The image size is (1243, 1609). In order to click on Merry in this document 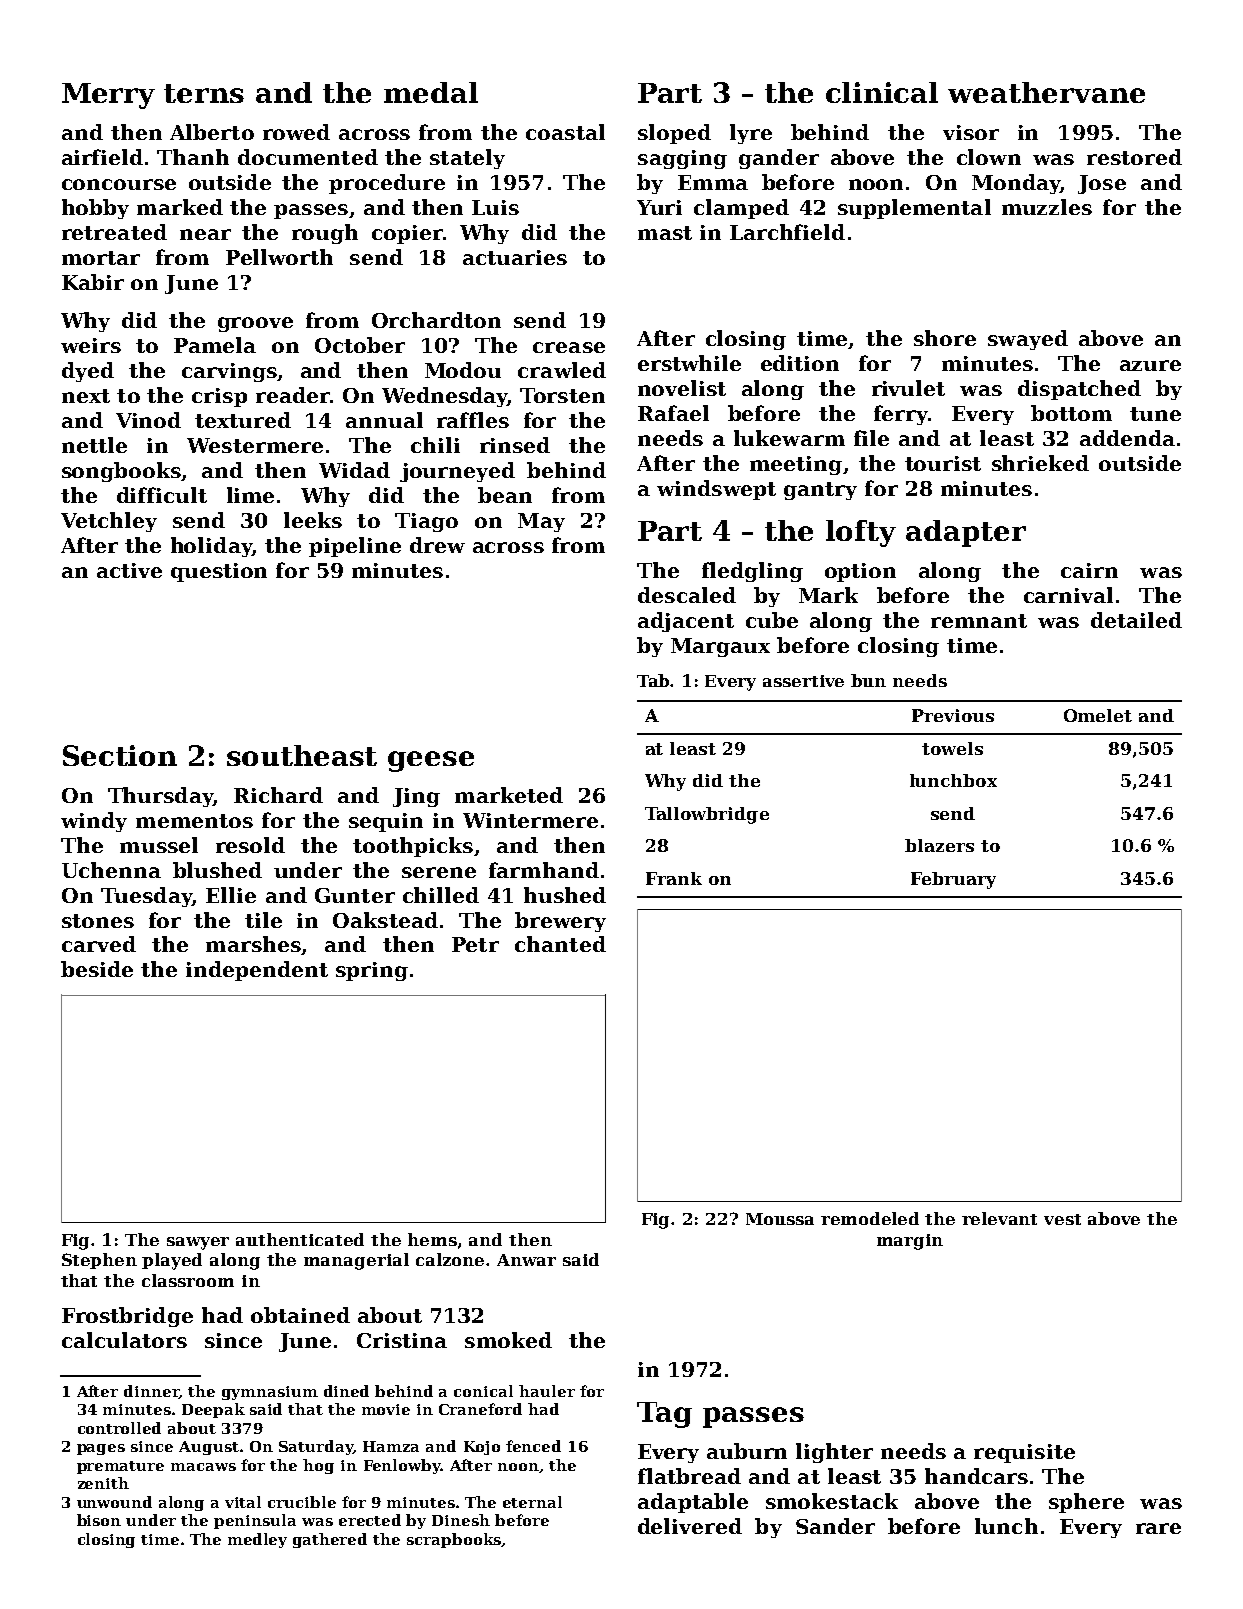, I will do `click(108, 96)`.
